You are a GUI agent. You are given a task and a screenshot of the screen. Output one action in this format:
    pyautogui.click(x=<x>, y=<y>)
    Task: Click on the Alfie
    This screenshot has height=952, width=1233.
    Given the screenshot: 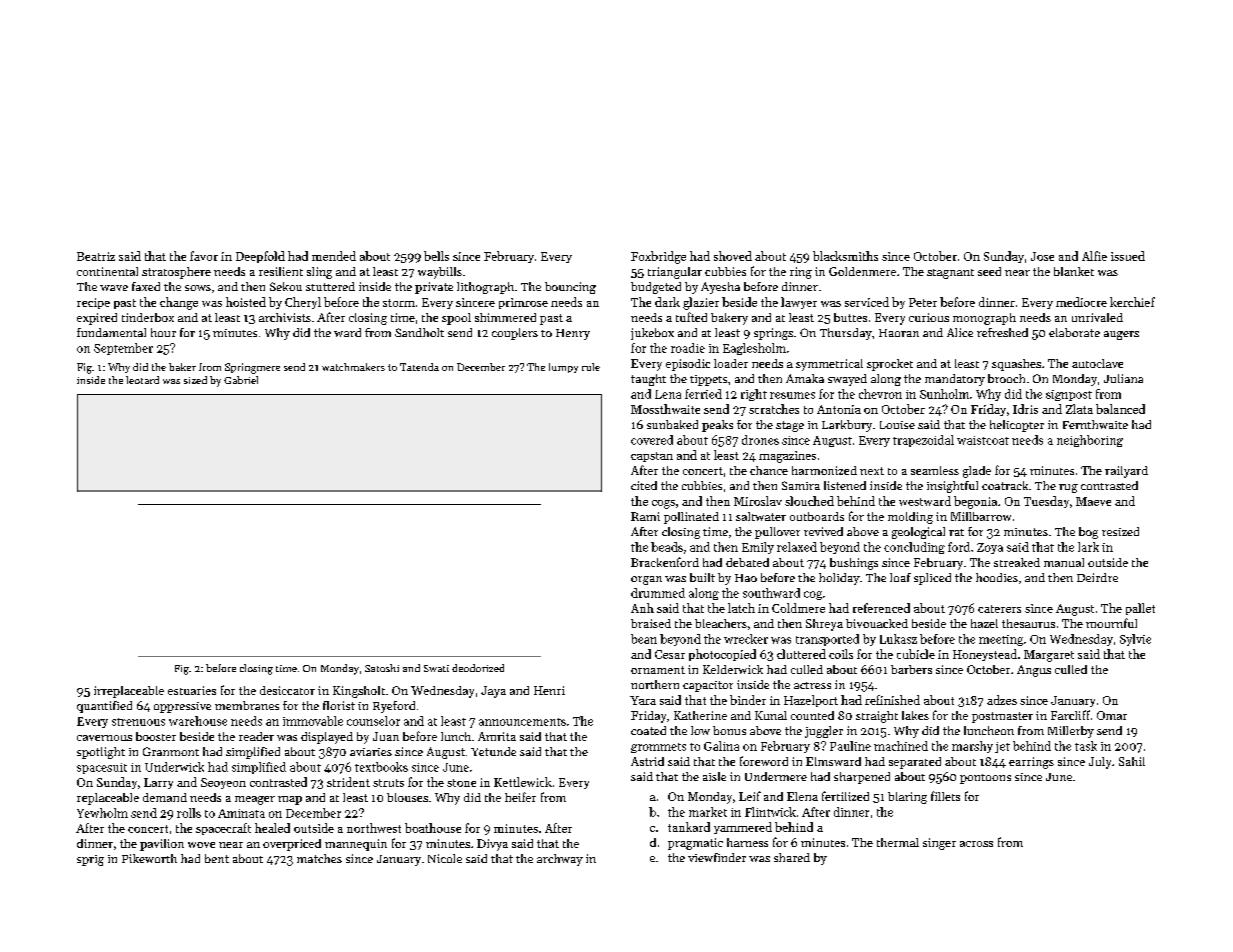 What is the action you would take?
    pyautogui.click(x=1094, y=256)
